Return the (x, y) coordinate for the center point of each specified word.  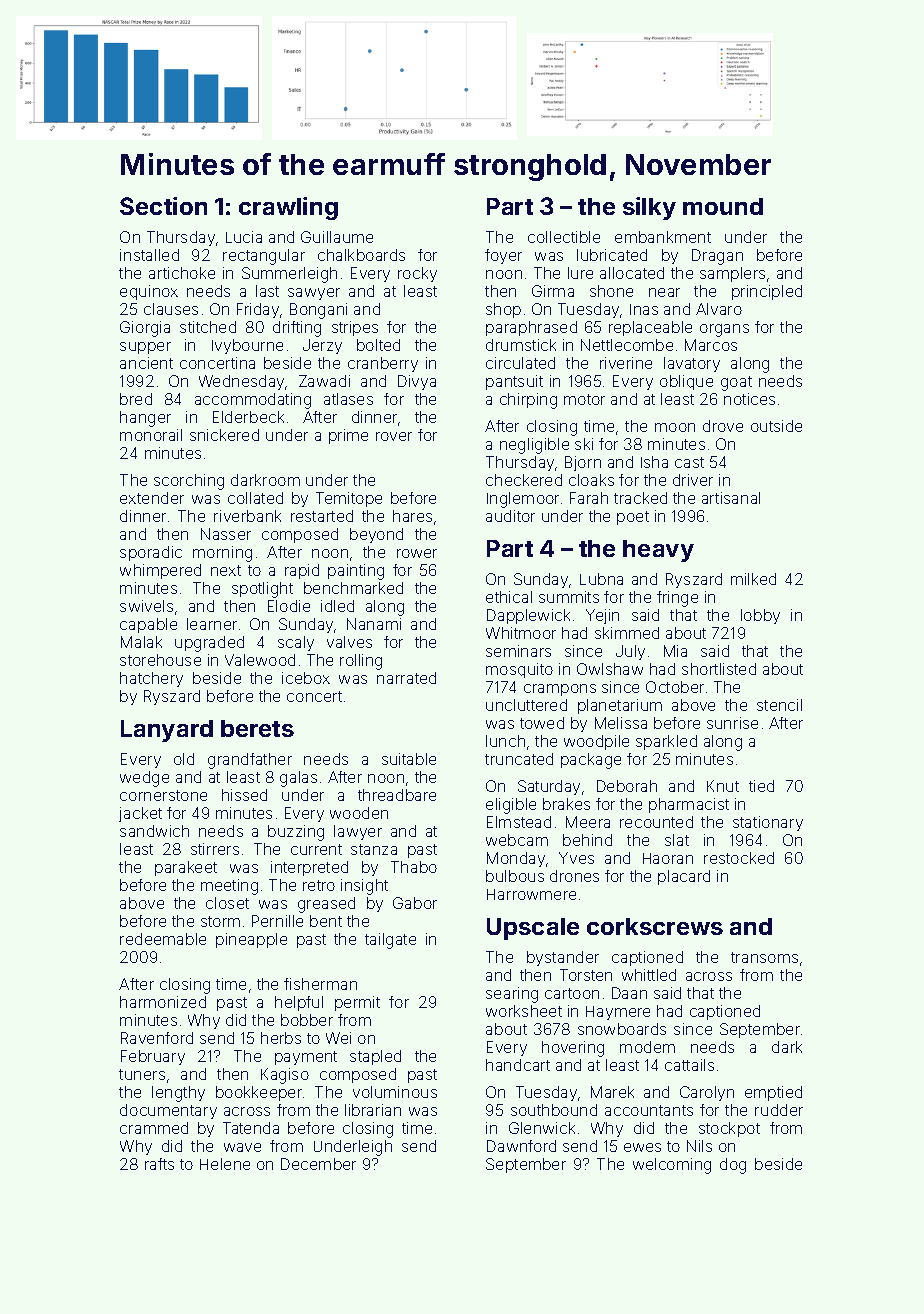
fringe (677, 599)
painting (356, 572)
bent (326, 921)
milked (753, 579)
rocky (417, 274)
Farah (589, 498)
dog (733, 1166)
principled (767, 292)
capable (148, 625)
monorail (151, 435)
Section (163, 206)
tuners (142, 1074)
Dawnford (521, 1146)
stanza (374, 849)
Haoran (668, 858)
